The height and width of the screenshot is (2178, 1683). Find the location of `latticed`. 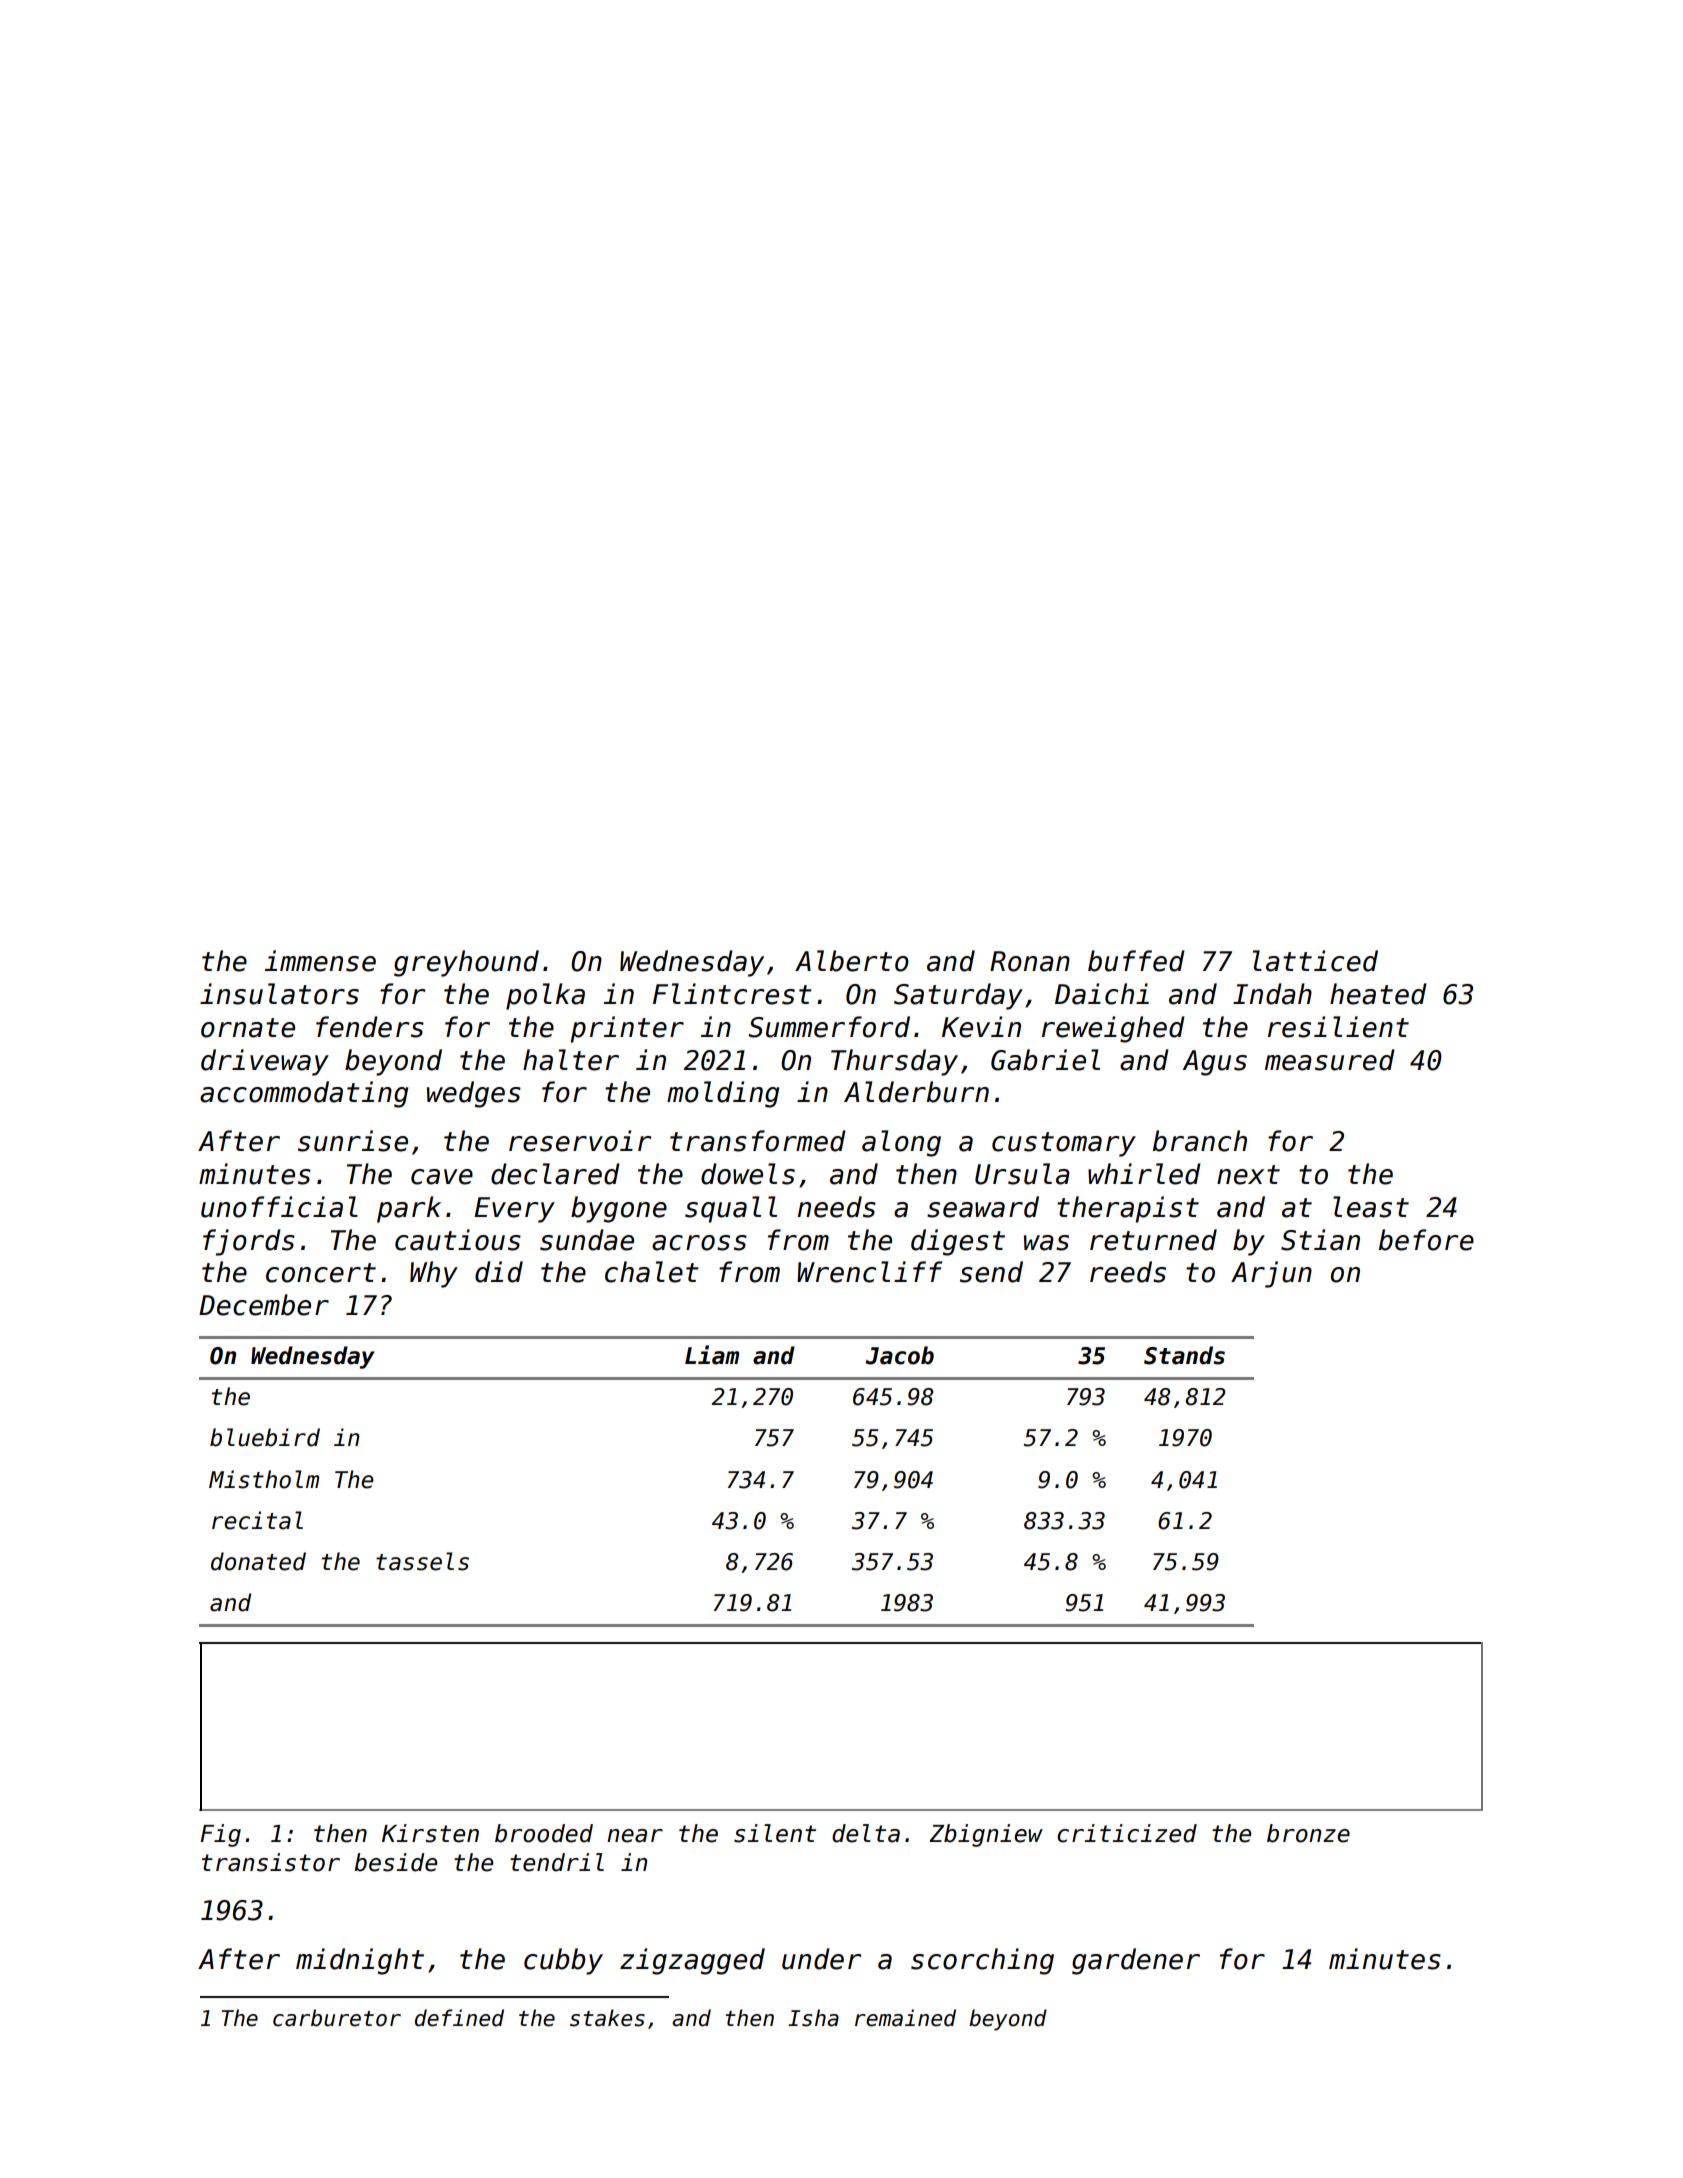

latticed is located at coordinates (1315, 961).
